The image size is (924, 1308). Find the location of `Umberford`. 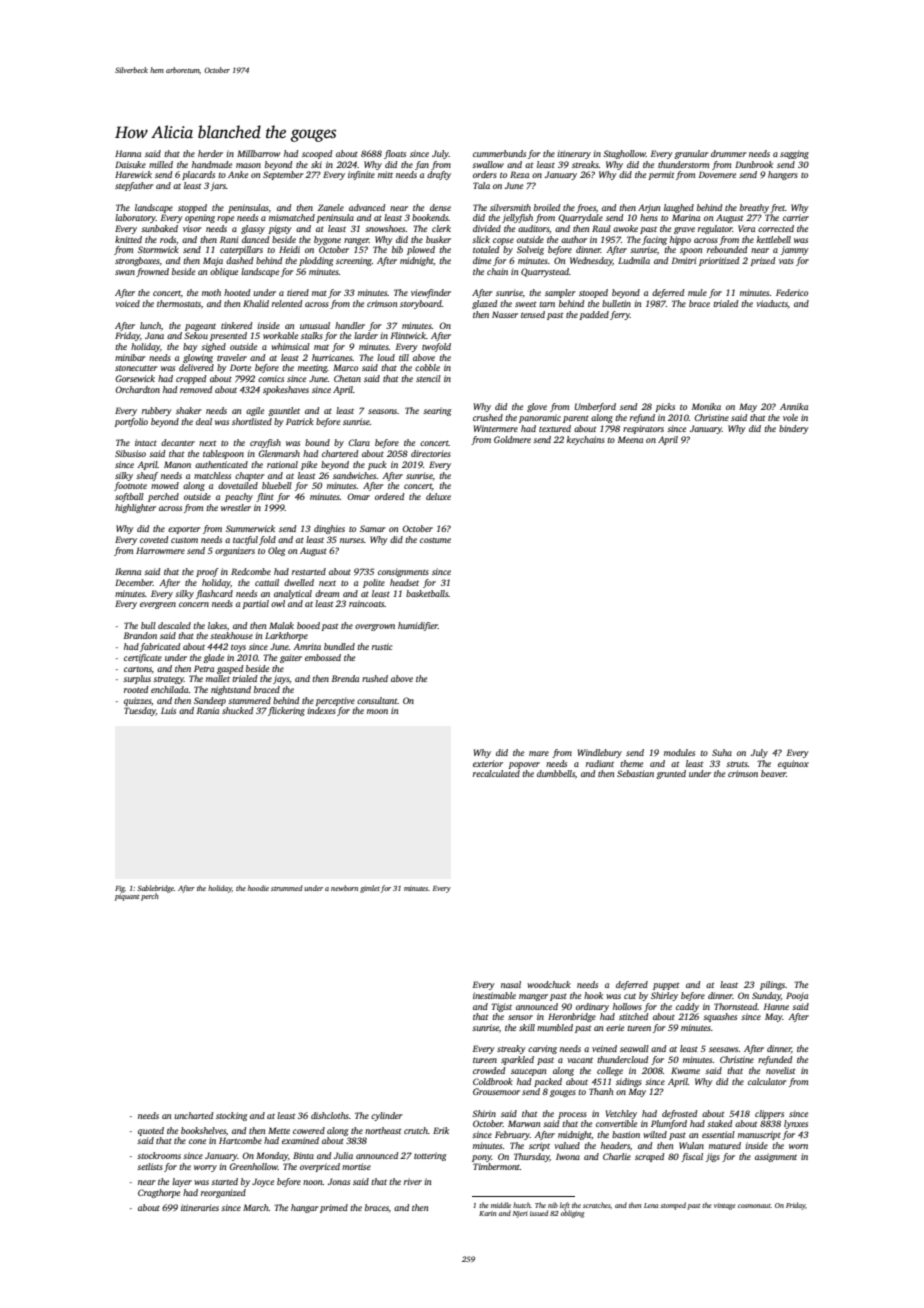

Umberford is located at coordinates (595, 407).
